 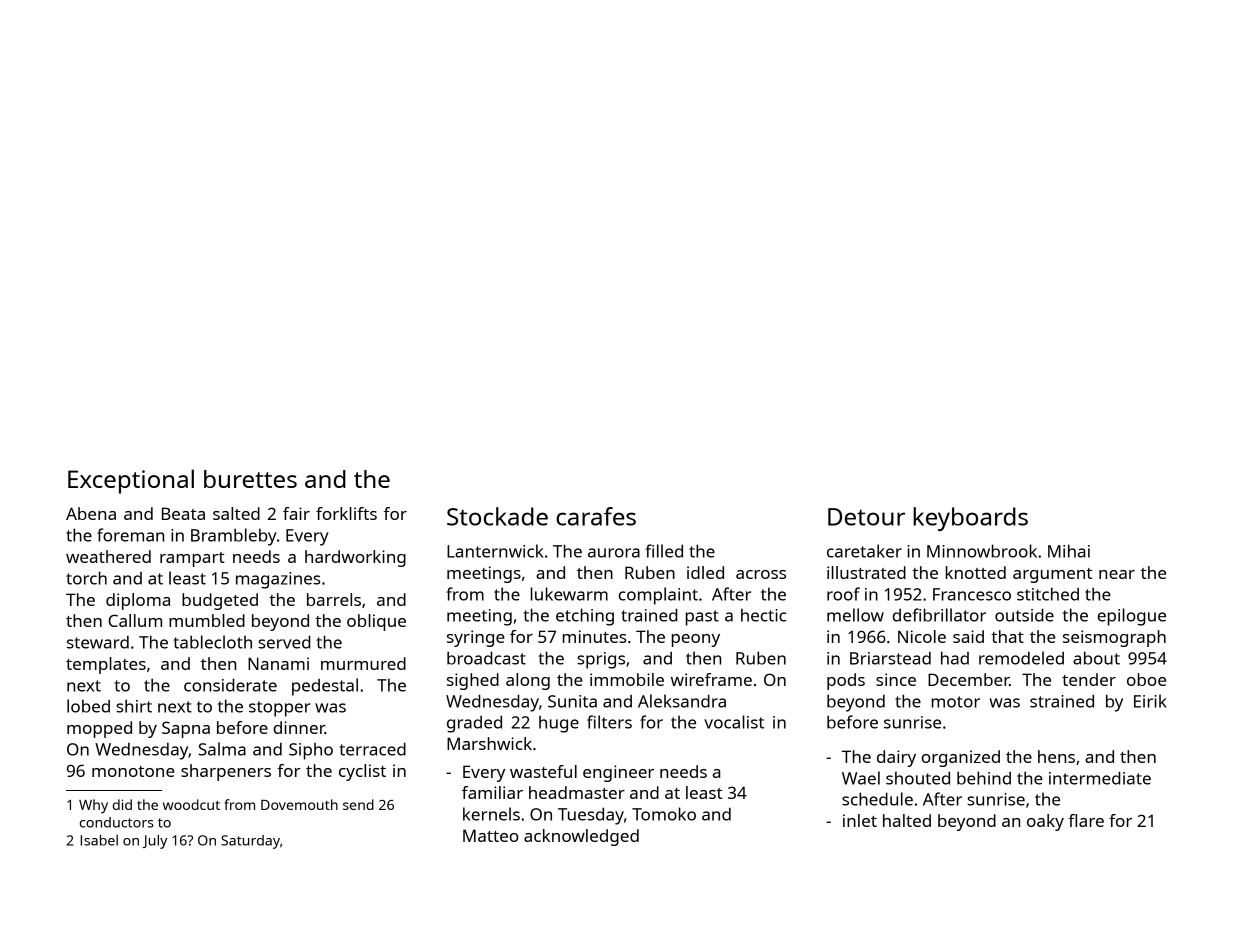 What do you see at coordinates (250, 479) in the document?
I see `burettes` at bounding box center [250, 479].
